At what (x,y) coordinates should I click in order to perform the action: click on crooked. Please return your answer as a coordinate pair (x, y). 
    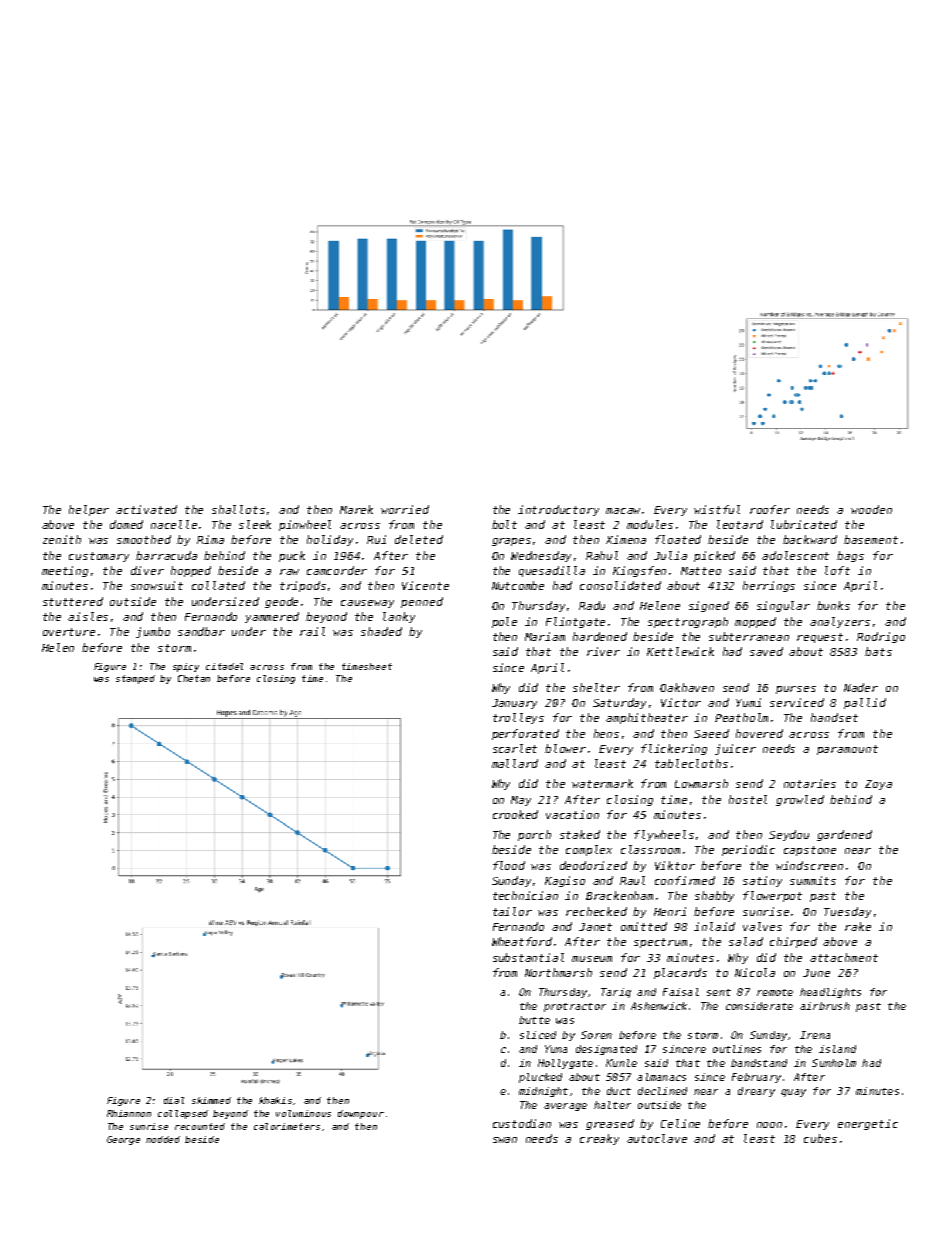
    Looking at the image, I should click on (515, 814).
